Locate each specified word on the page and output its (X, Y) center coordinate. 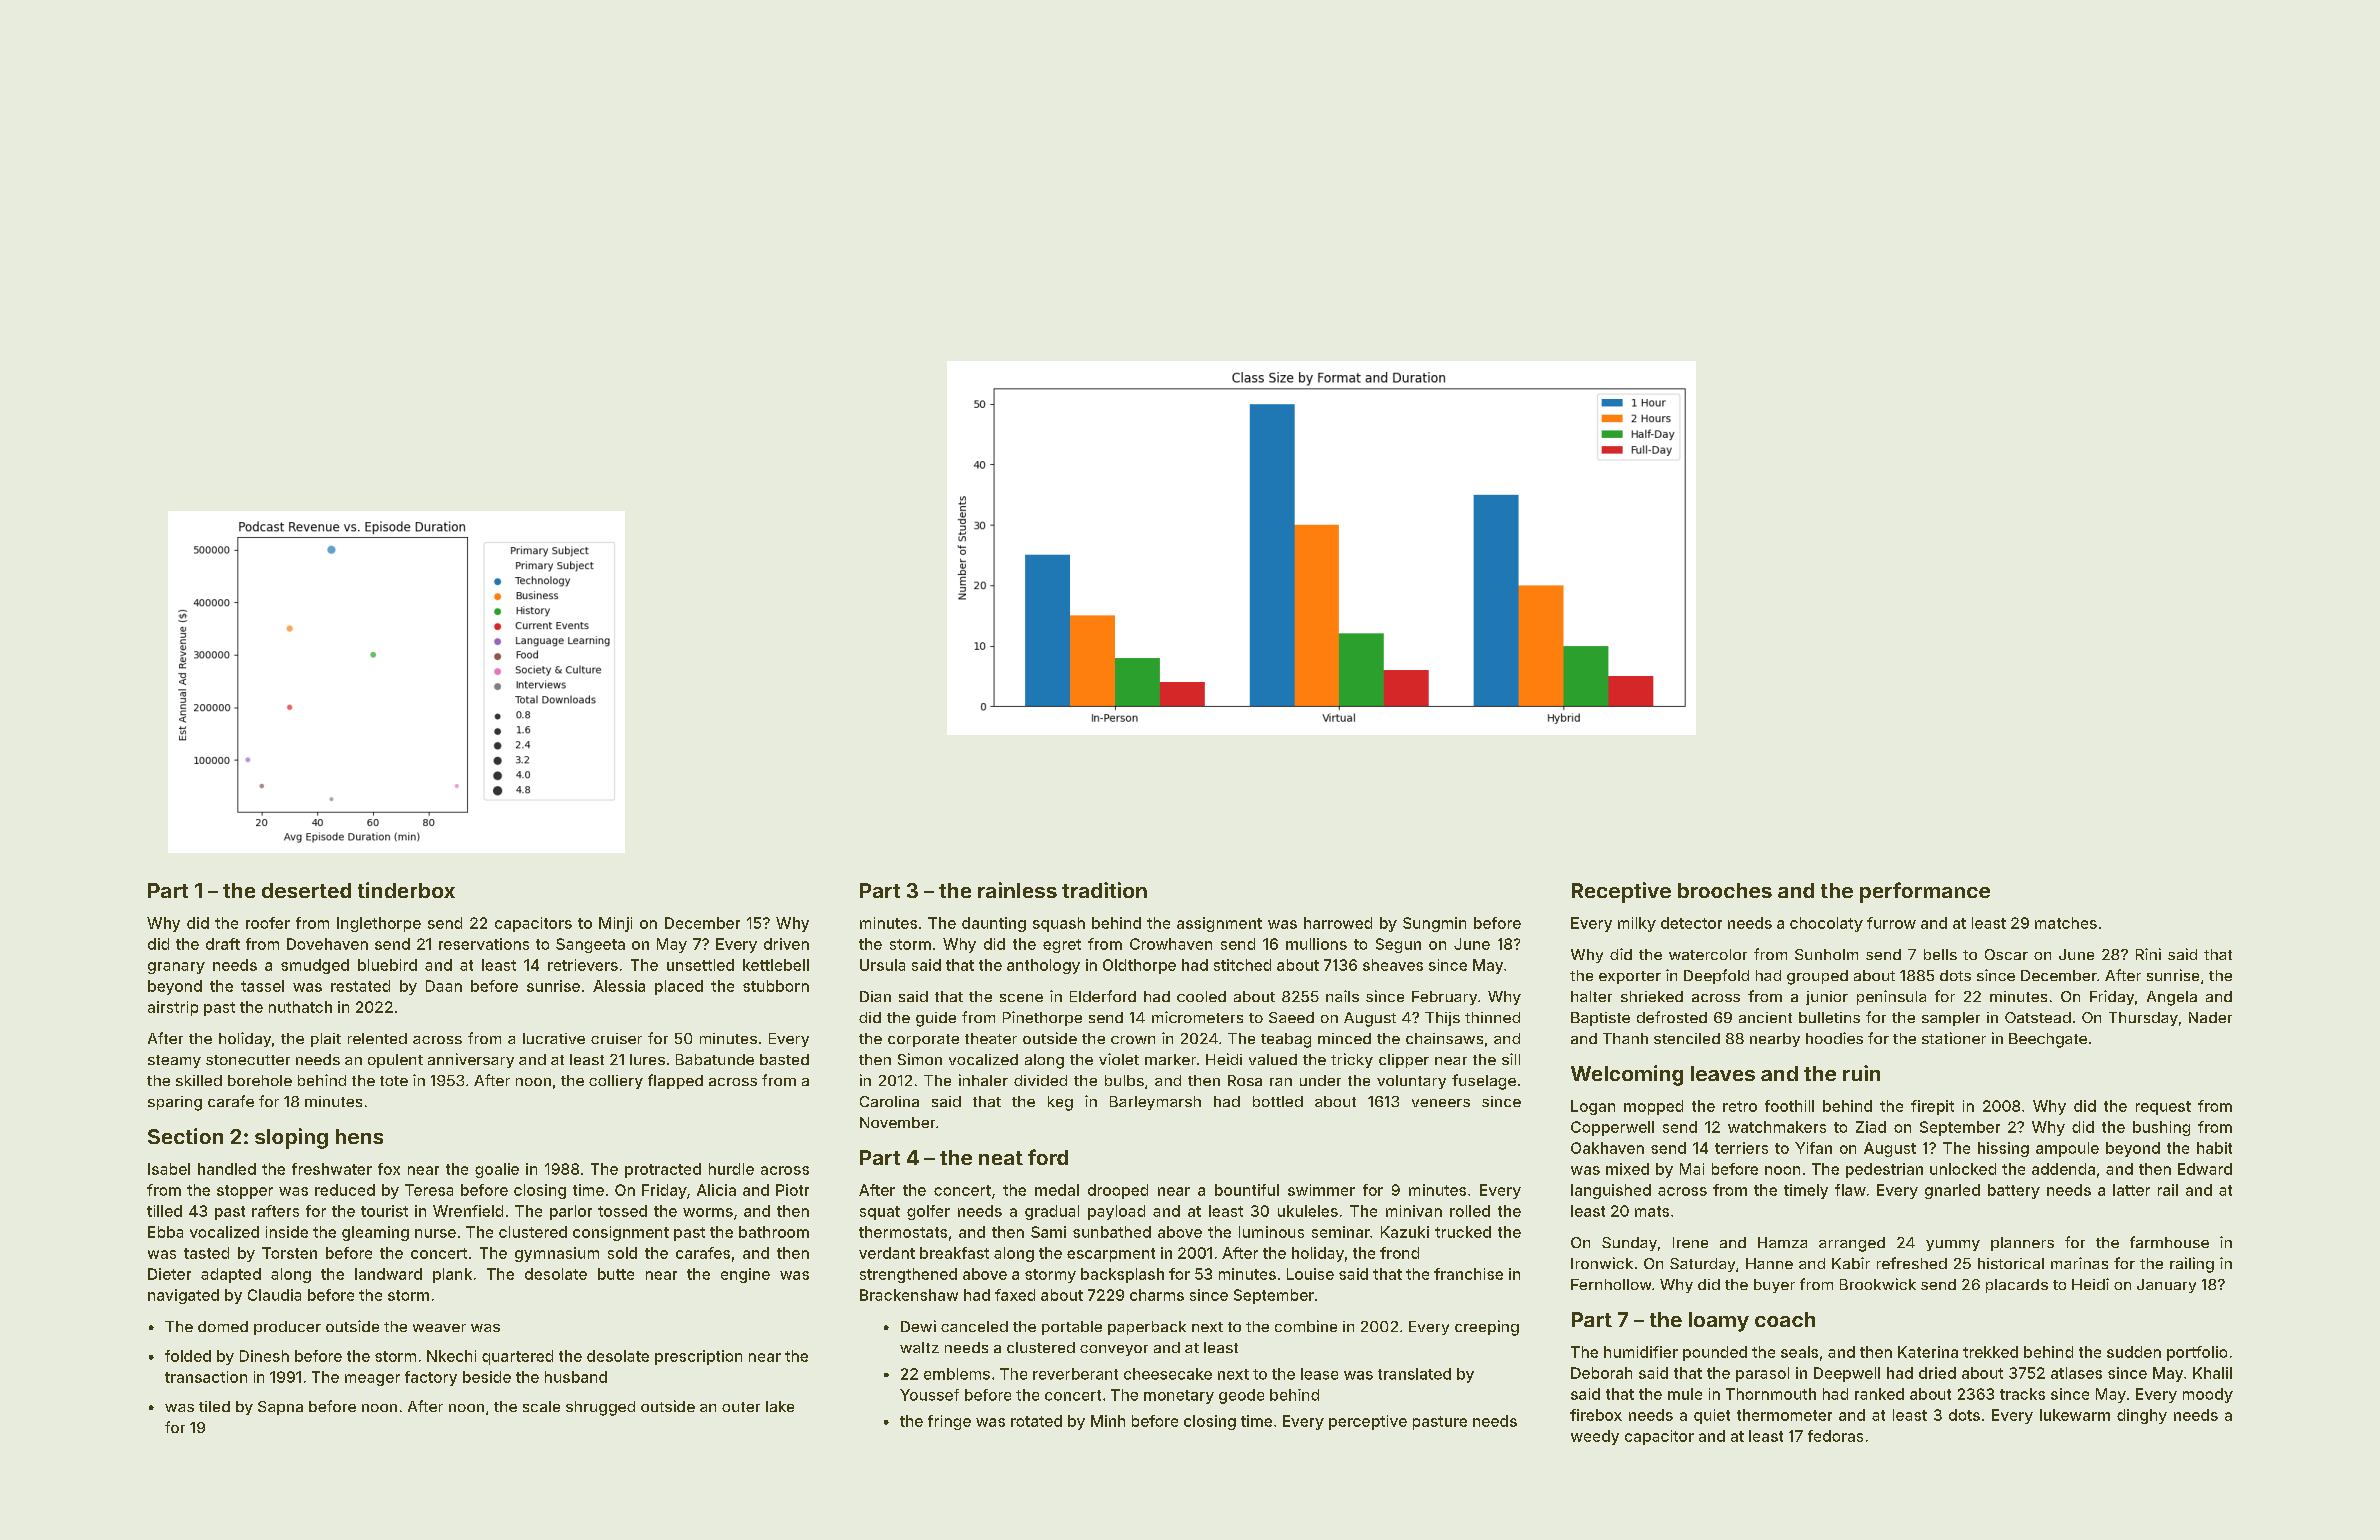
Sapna (280, 1408)
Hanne (1769, 1263)
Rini (2148, 954)
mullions (1316, 944)
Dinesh (264, 1356)
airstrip (173, 1008)
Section (185, 1136)
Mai (1692, 1169)
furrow (1891, 923)
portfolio (2197, 1353)
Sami (1048, 1232)
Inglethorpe (379, 924)
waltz (919, 1347)
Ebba (165, 1232)
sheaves (1393, 965)
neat (1001, 1158)
